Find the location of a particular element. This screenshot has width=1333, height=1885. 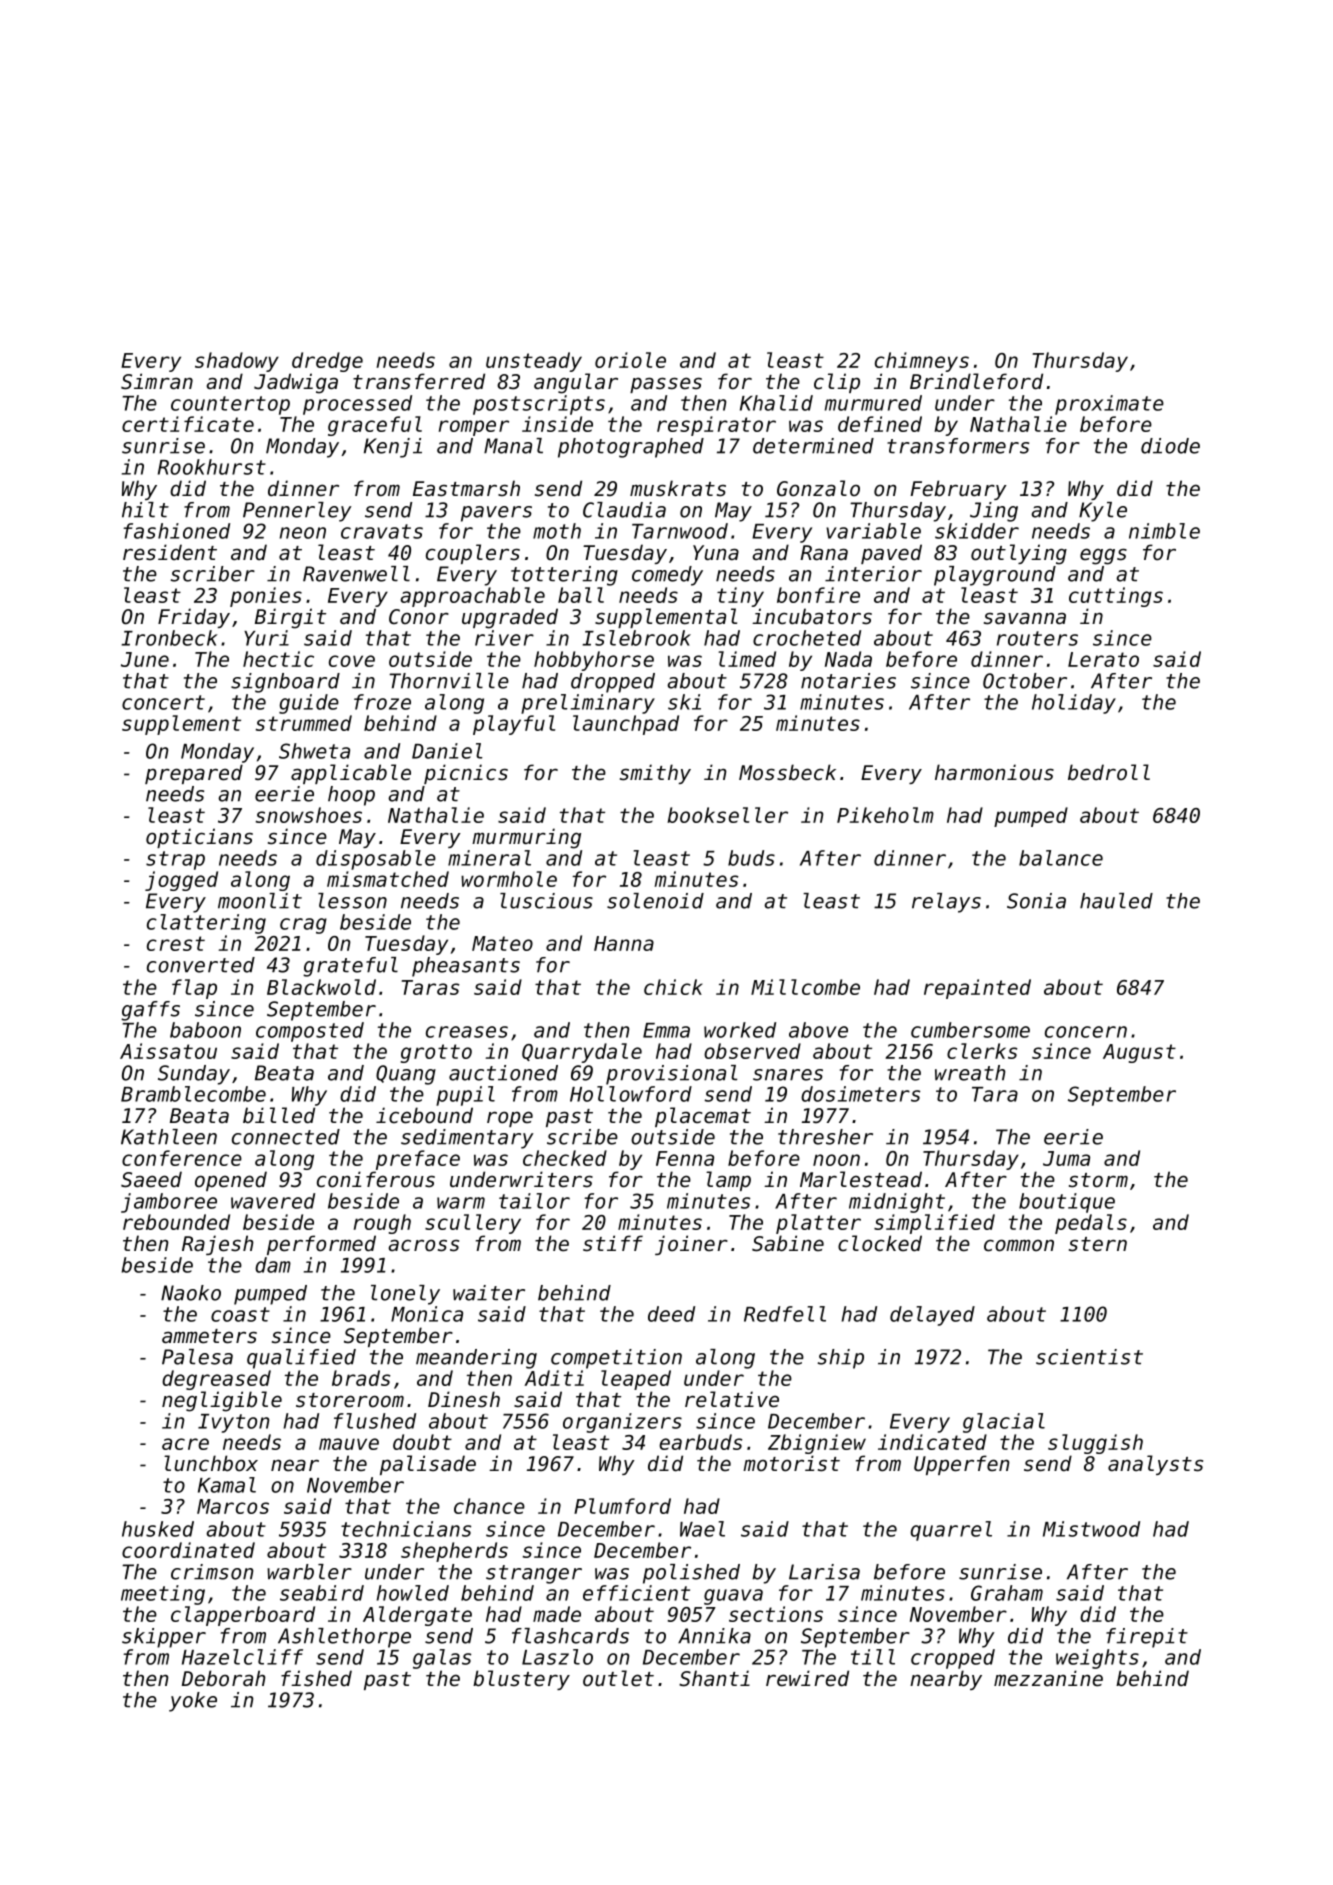

waiter is located at coordinates (489, 1293).
